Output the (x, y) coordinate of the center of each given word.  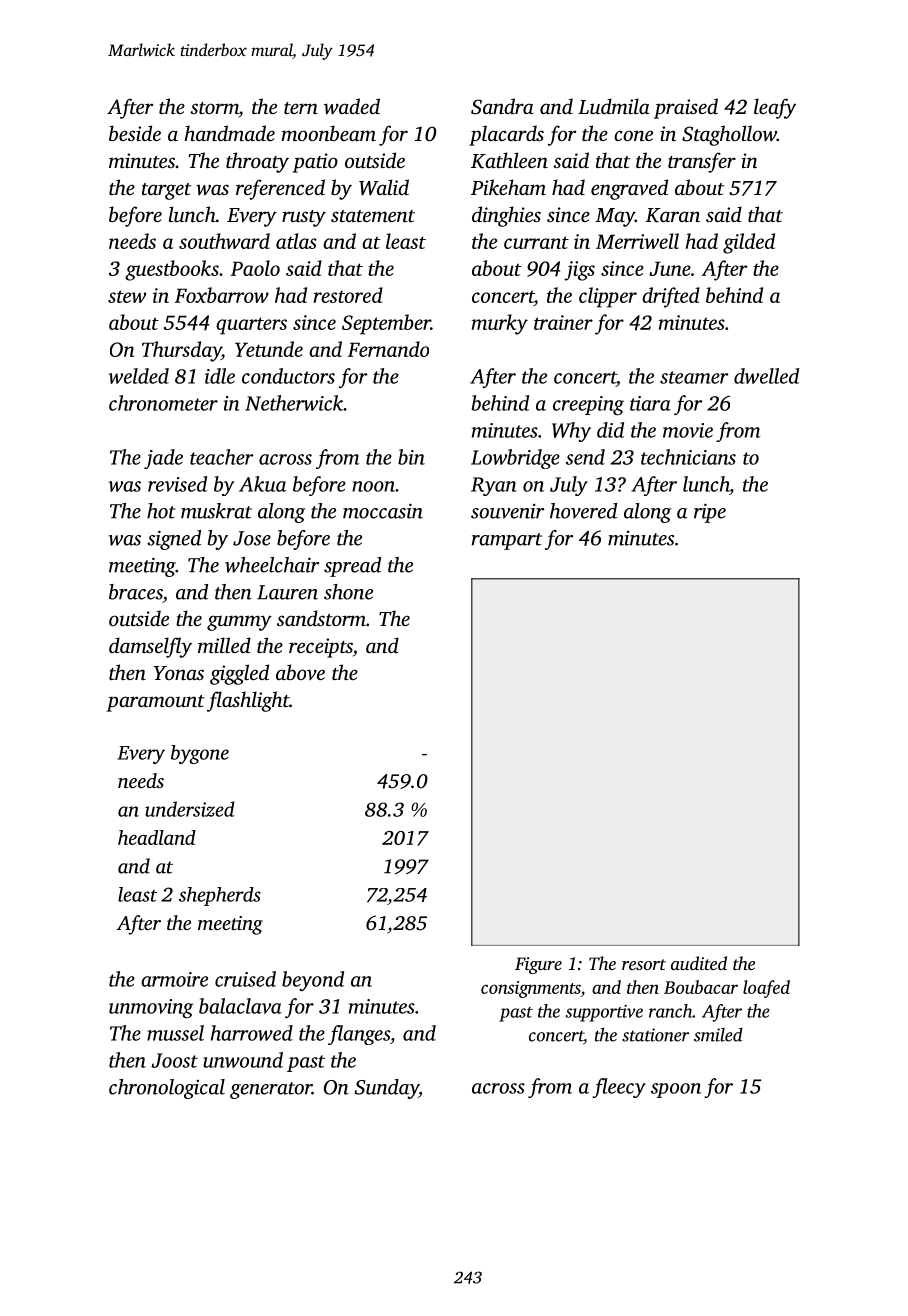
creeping (588, 406)
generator (271, 1090)
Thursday (181, 351)
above (300, 672)
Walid (384, 187)
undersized (190, 809)
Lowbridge (515, 459)
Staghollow (729, 135)
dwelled (766, 376)
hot (161, 511)
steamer (694, 377)
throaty (257, 162)
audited (699, 963)
